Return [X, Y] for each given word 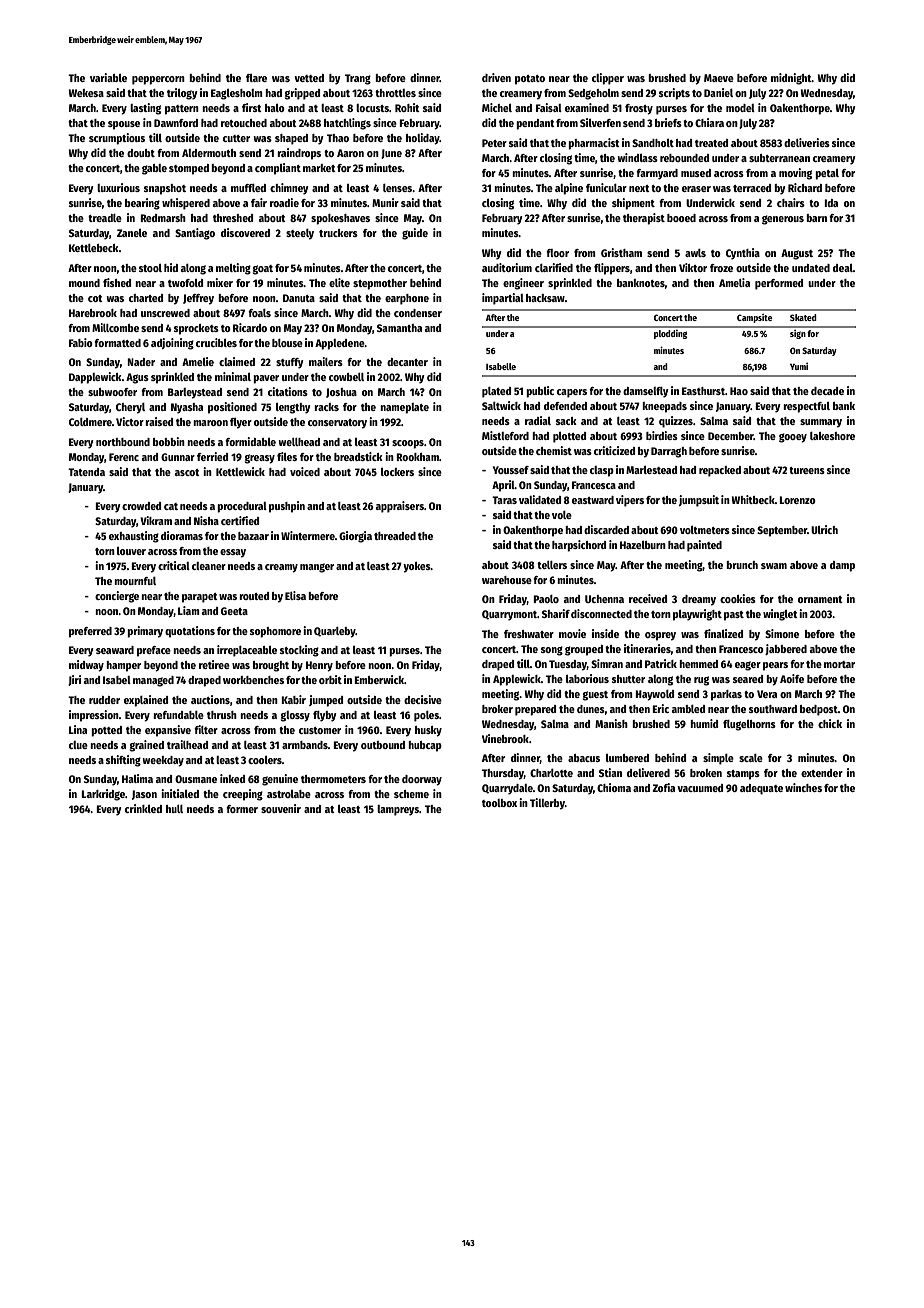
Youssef [511, 470]
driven [496, 77]
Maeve [719, 78]
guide [415, 234]
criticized [614, 450]
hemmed [698, 664]
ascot [187, 472]
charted [146, 298]
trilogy [182, 94]
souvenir [281, 808]
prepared [535, 710]
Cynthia [743, 254]
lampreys [398, 810]
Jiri [74, 680]
